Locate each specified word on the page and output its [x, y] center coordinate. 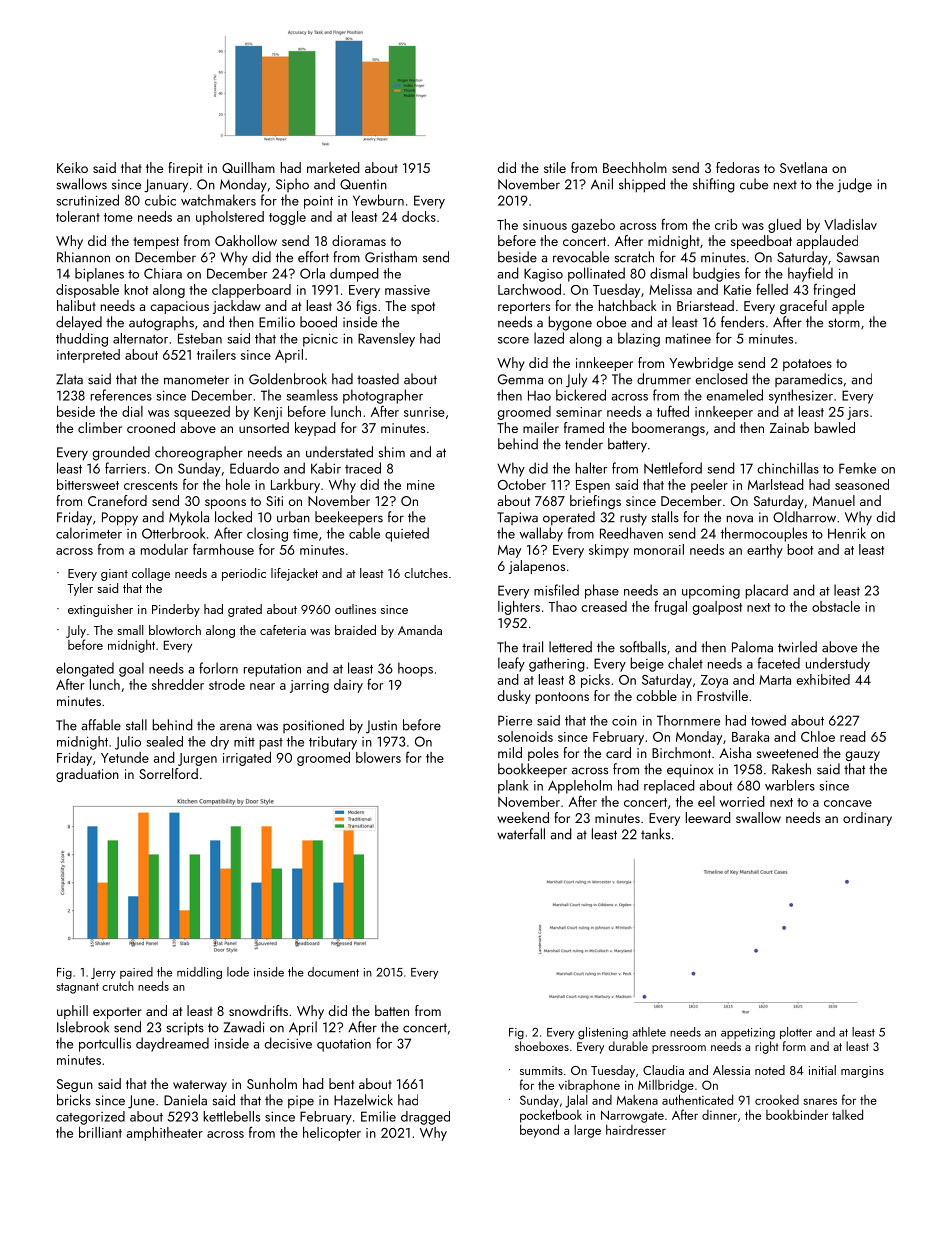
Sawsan [858, 257]
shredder [178, 684]
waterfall [521, 834]
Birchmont [681, 752]
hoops [415, 669]
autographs [161, 323]
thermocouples [764, 534]
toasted [378, 379]
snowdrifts [258, 1010]
